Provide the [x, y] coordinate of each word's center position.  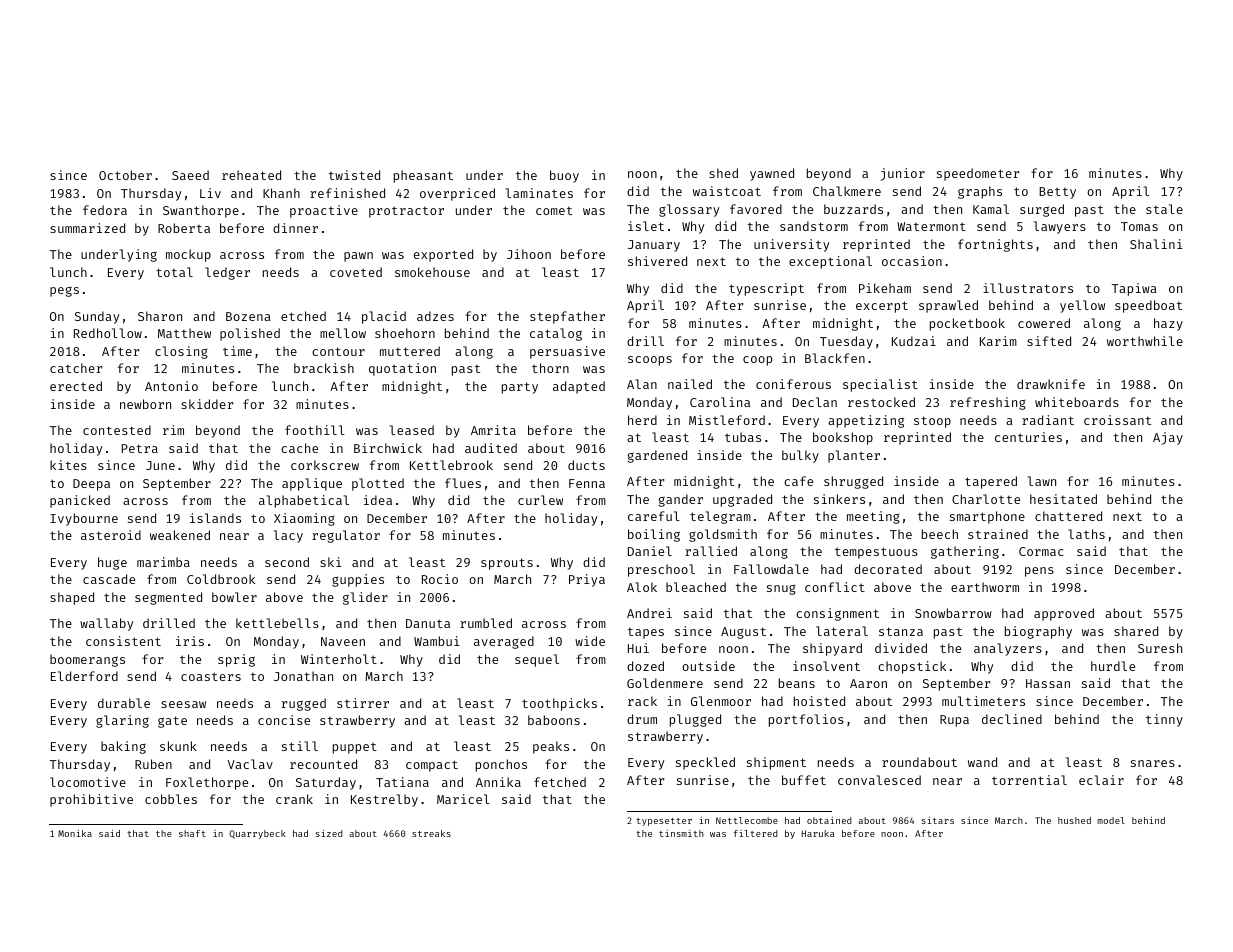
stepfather [567, 317]
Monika [75, 833]
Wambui [437, 641]
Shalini [1156, 244]
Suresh [1160, 648]
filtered [756, 833]
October [125, 175]
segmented [168, 598]
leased [412, 430]
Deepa [91, 485]
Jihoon [529, 254]
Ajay [1168, 438]
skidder [207, 404]
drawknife [1051, 384]
